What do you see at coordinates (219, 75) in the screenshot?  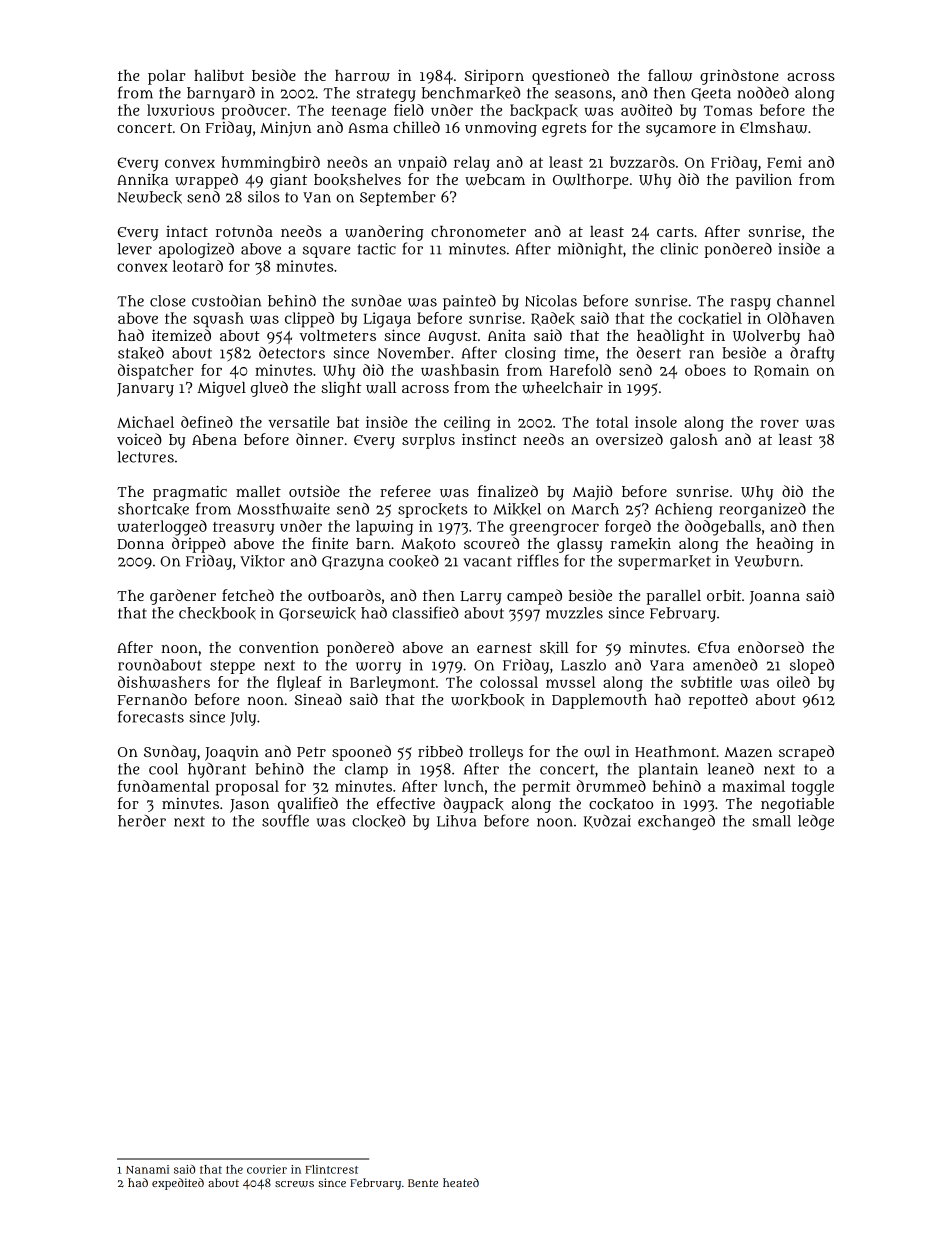 I see `halibut` at bounding box center [219, 75].
